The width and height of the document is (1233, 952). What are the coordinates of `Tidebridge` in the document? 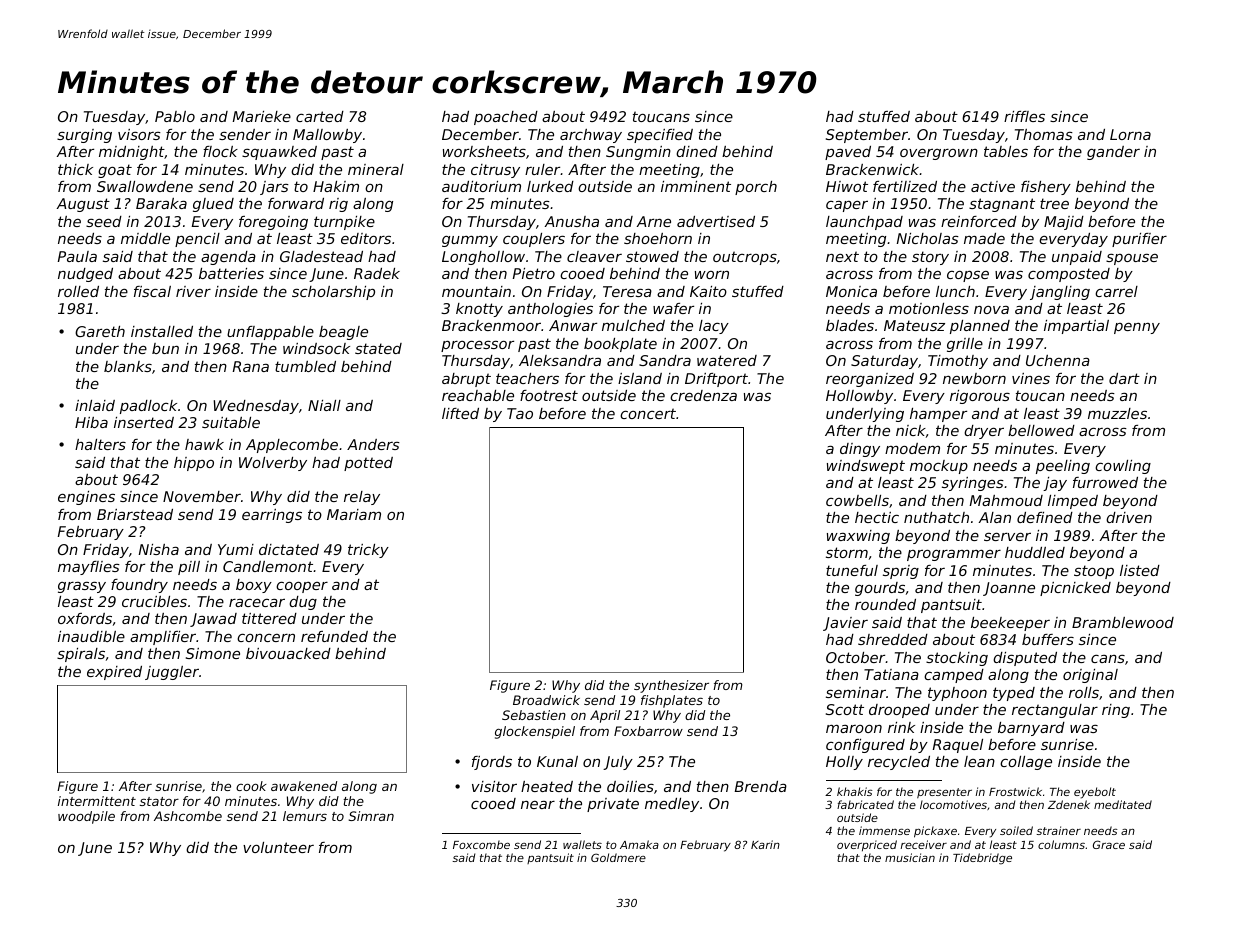 It's located at (982, 859).
